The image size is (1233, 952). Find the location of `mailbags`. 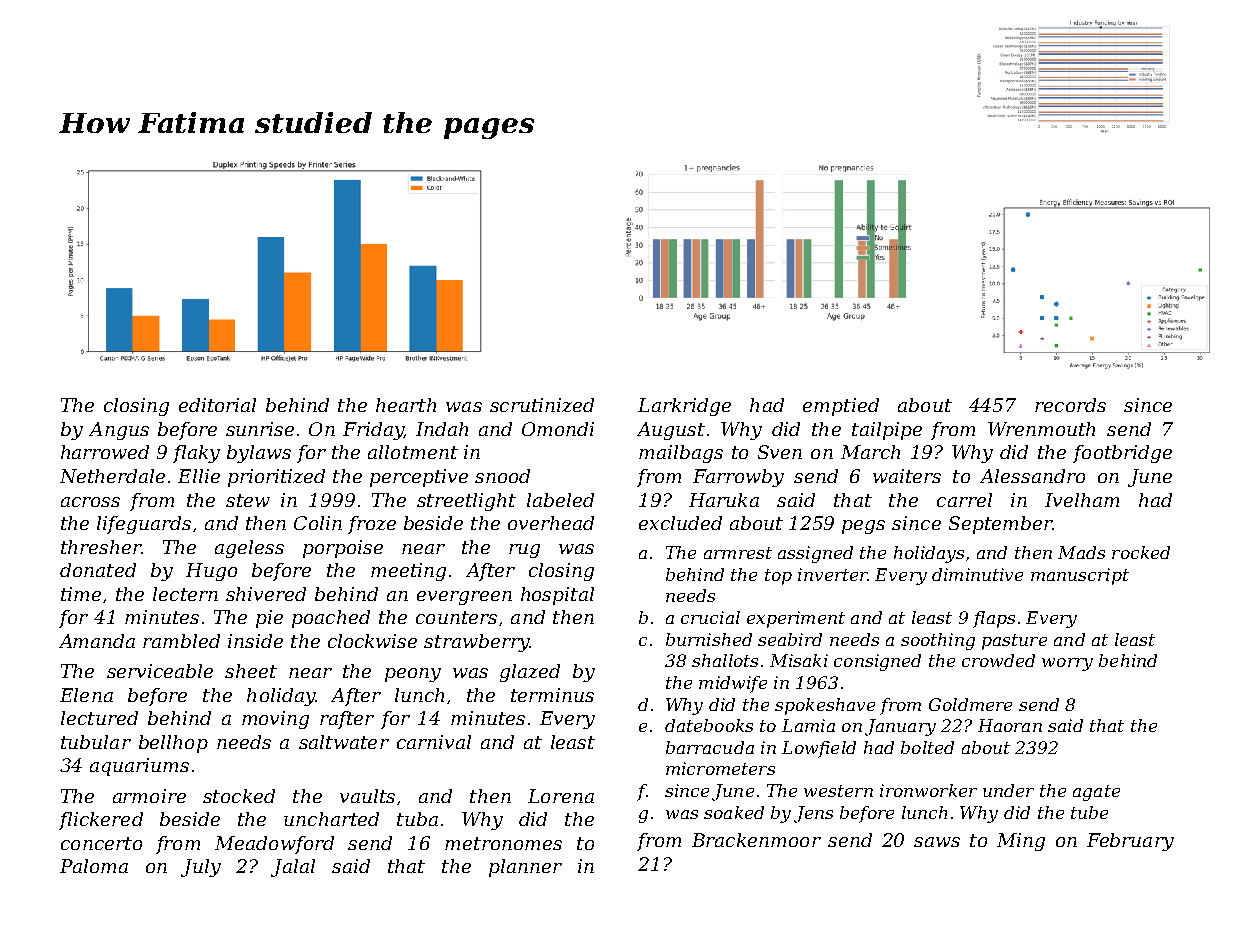

mailbags is located at coordinates (681, 454).
